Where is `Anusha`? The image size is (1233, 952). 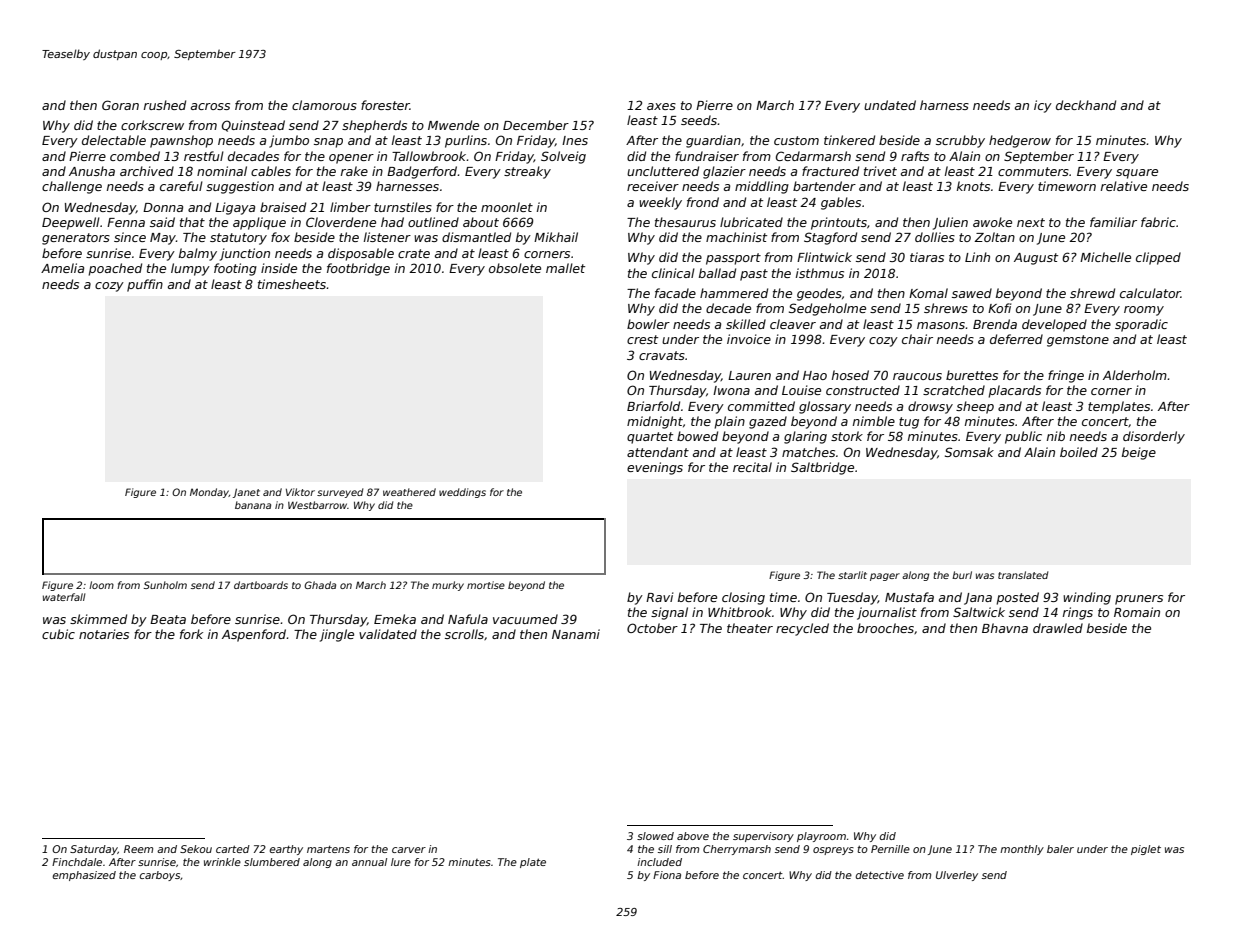 Anusha is located at coordinates (92, 171).
